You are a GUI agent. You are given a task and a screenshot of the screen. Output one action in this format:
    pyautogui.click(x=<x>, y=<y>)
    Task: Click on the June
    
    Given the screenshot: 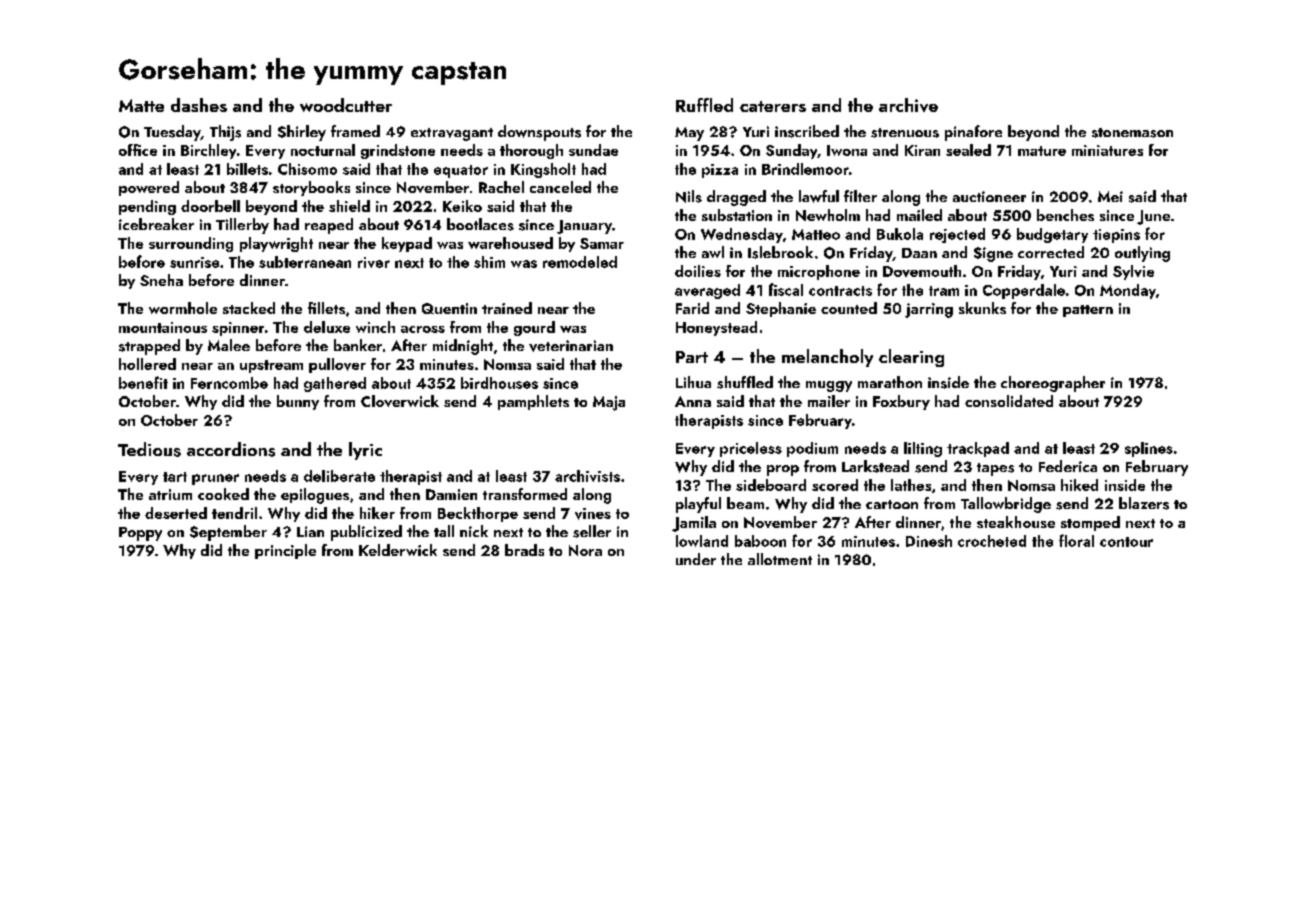 What is the action you would take?
    pyautogui.click(x=1153, y=217)
